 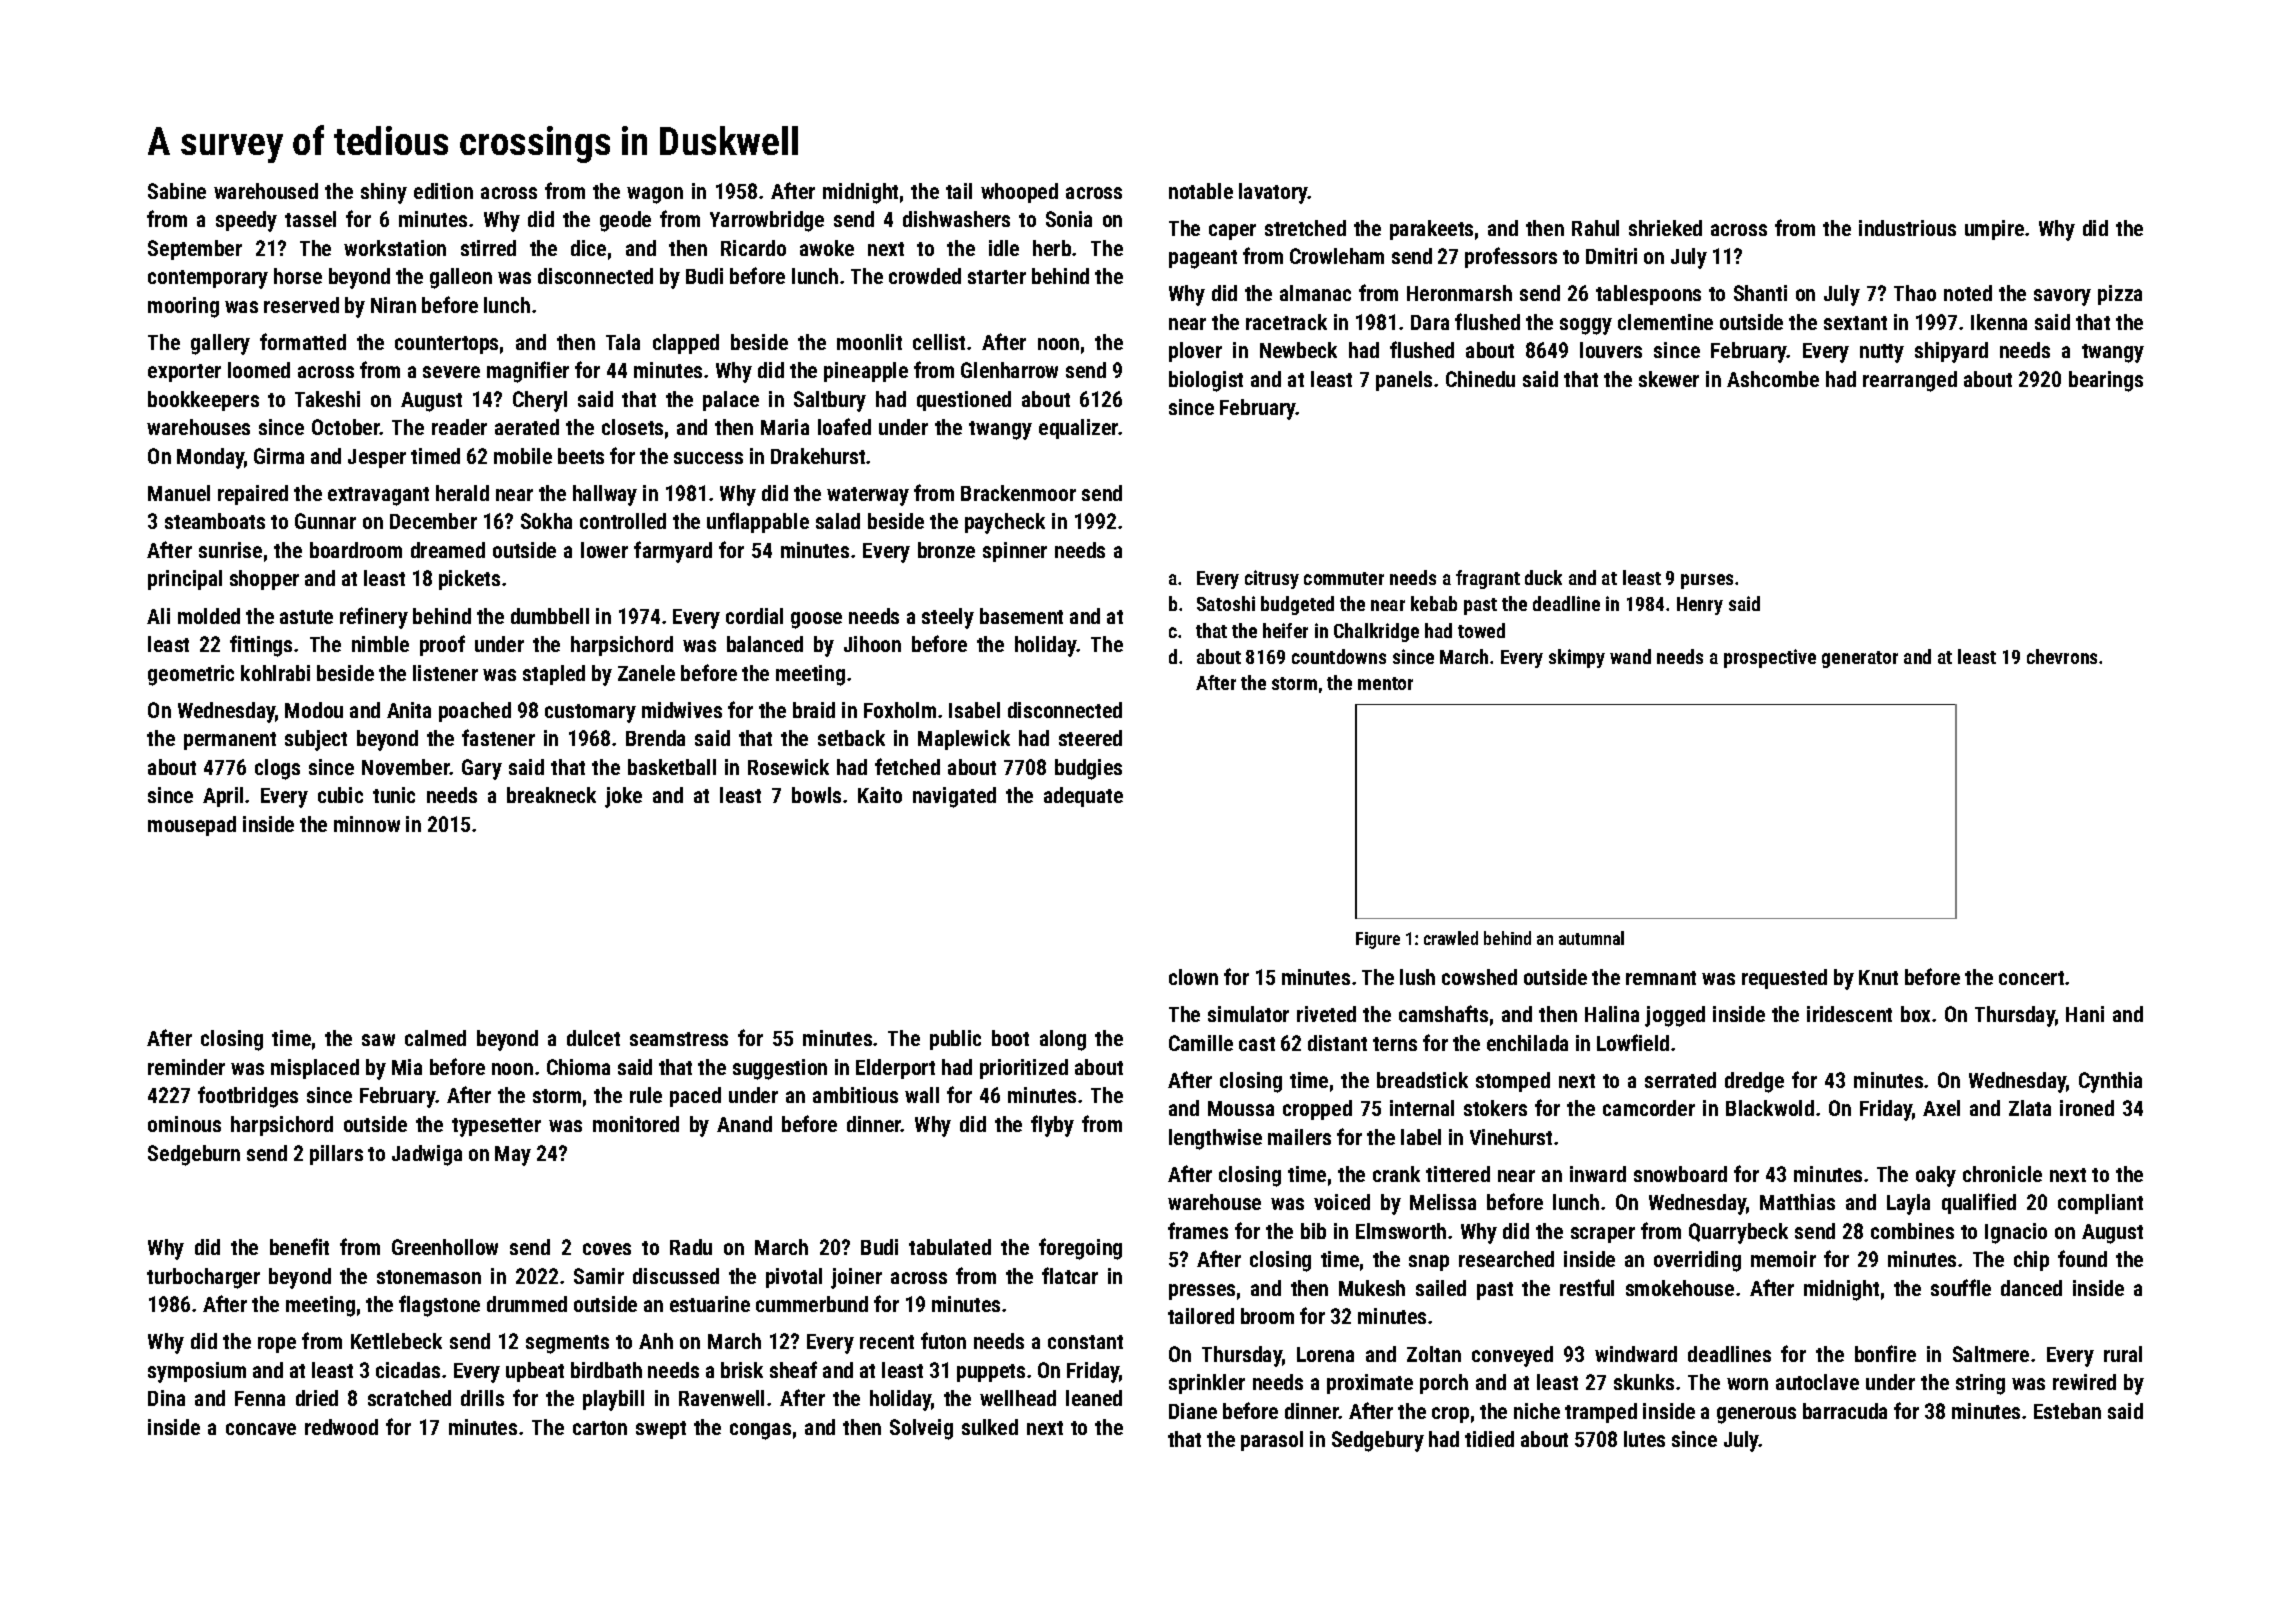 What do you see at coordinates (1770, 658) in the page?
I see `prospective` at bounding box center [1770, 658].
